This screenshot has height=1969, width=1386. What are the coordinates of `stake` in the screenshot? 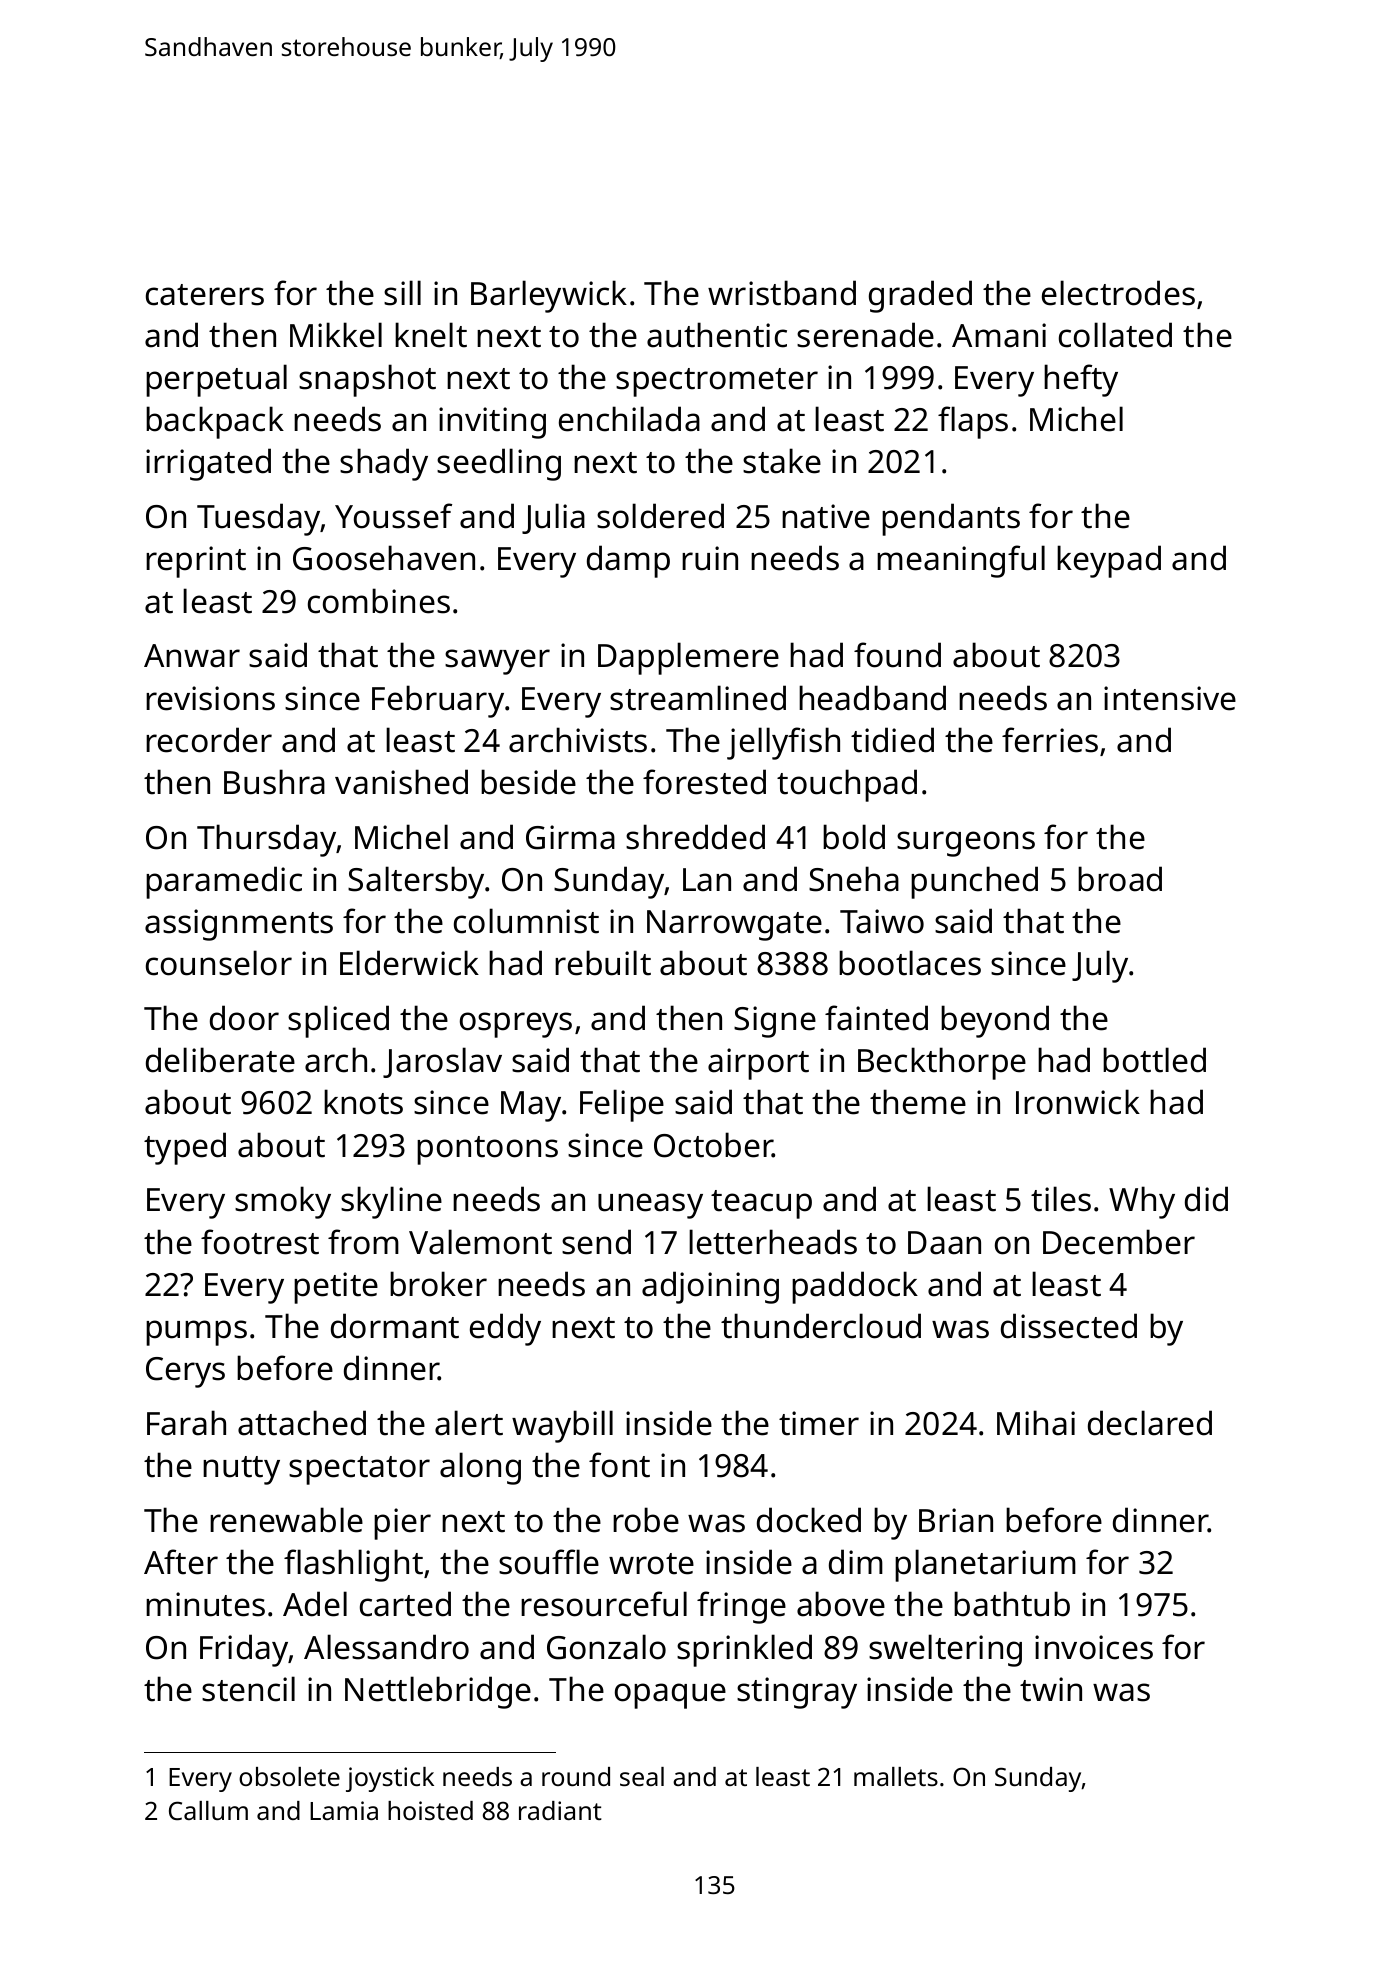 It's located at (782, 461).
